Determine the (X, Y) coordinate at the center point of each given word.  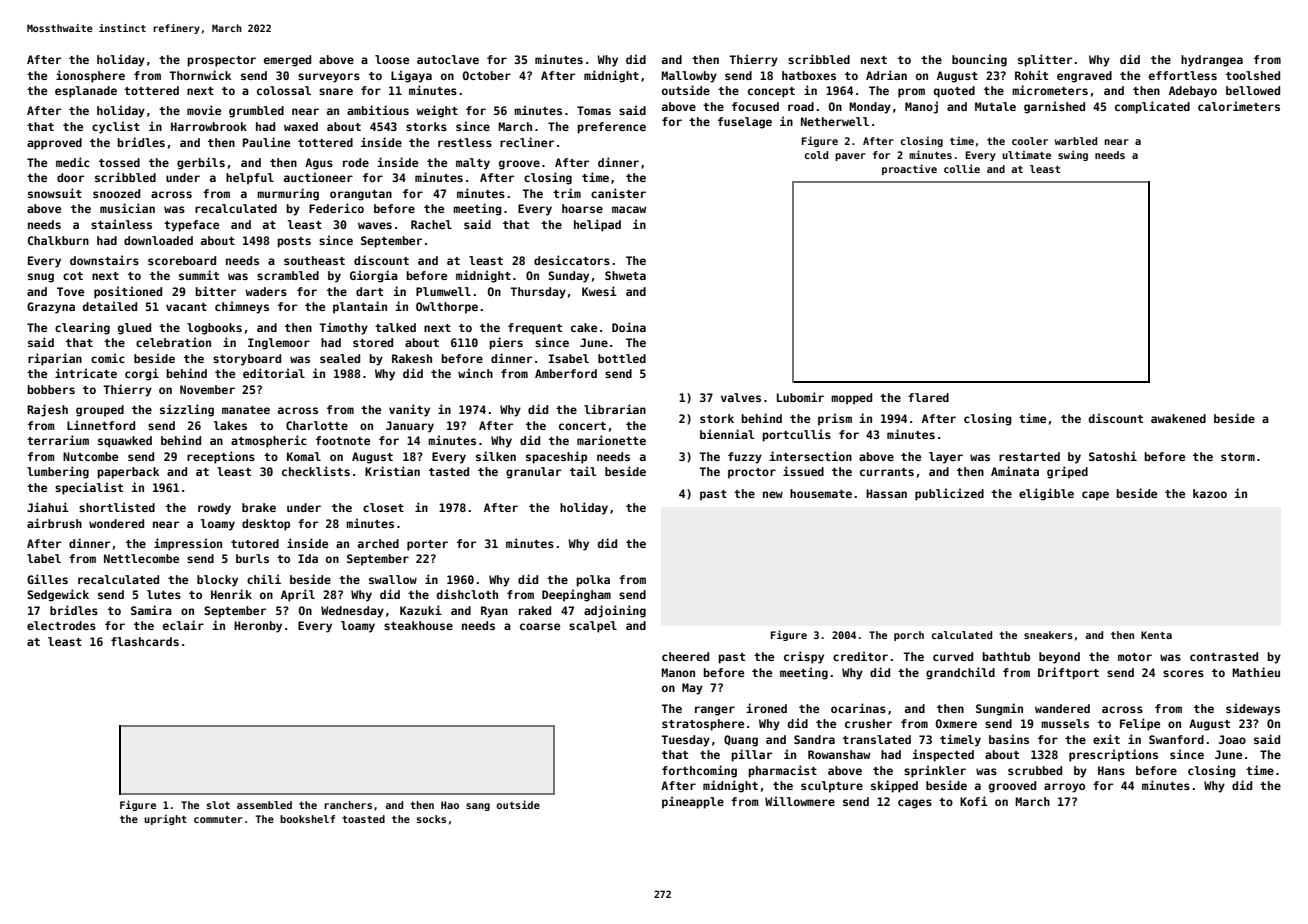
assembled (264, 805)
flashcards (145, 641)
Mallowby (689, 77)
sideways (1253, 709)
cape (1095, 496)
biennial (727, 434)
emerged (287, 61)
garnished (1054, 107)
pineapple (693, 802)
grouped (100, 411)
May (692, 689)
